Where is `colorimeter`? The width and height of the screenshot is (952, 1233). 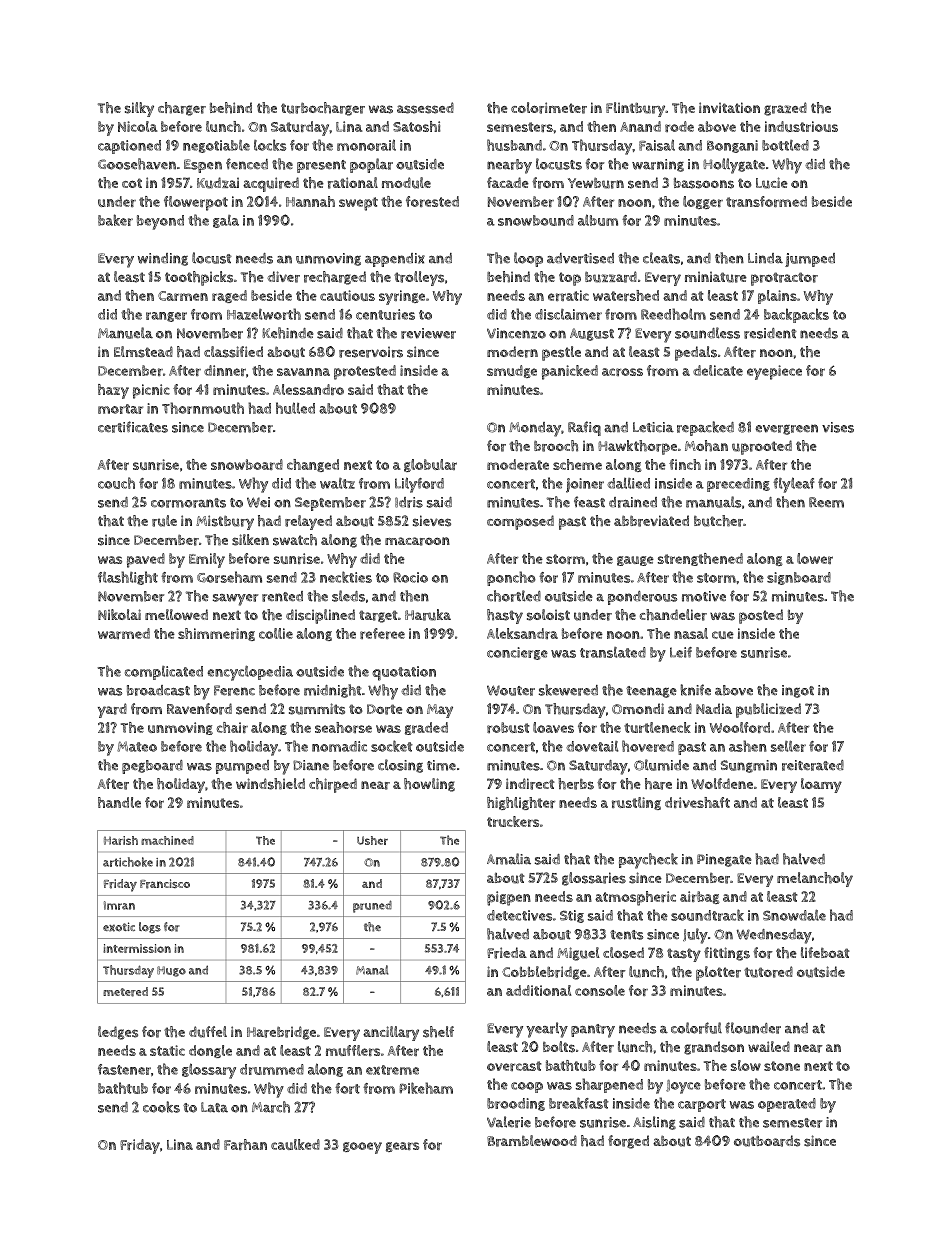 colorimeter is located at coordinates (549, 108).
